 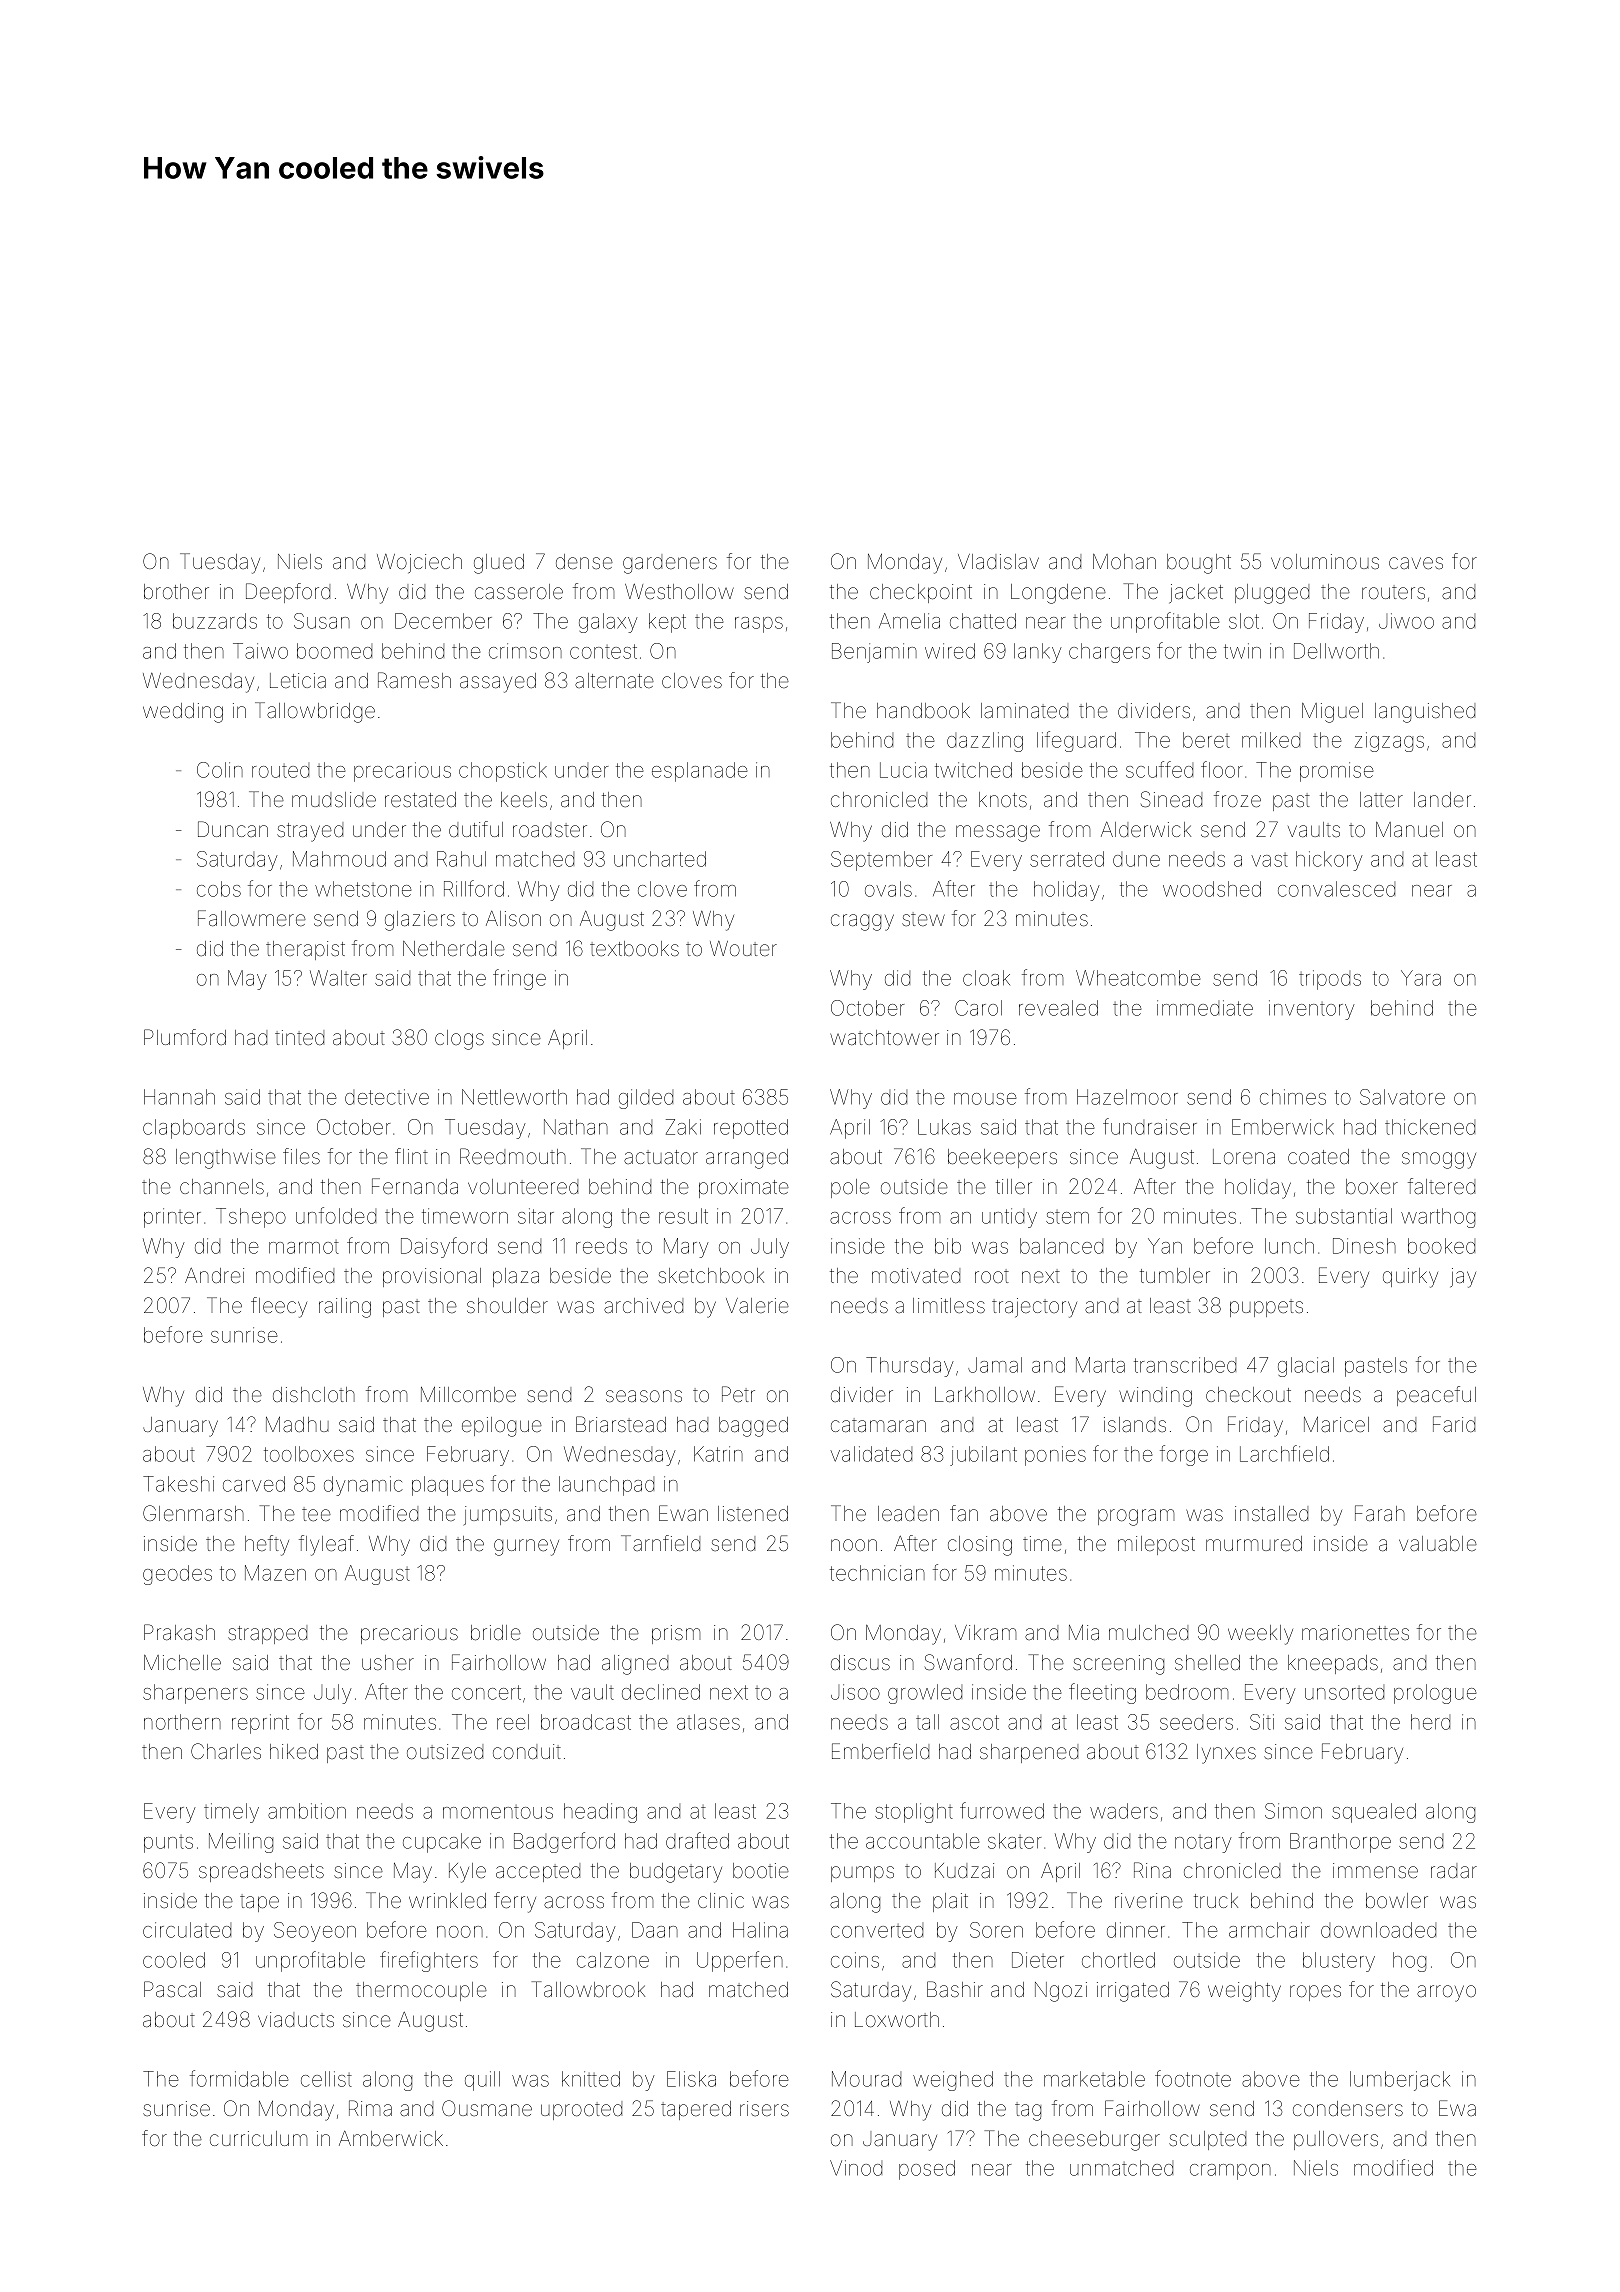 I want to click on Duncan, so click(x=233, y=829).
